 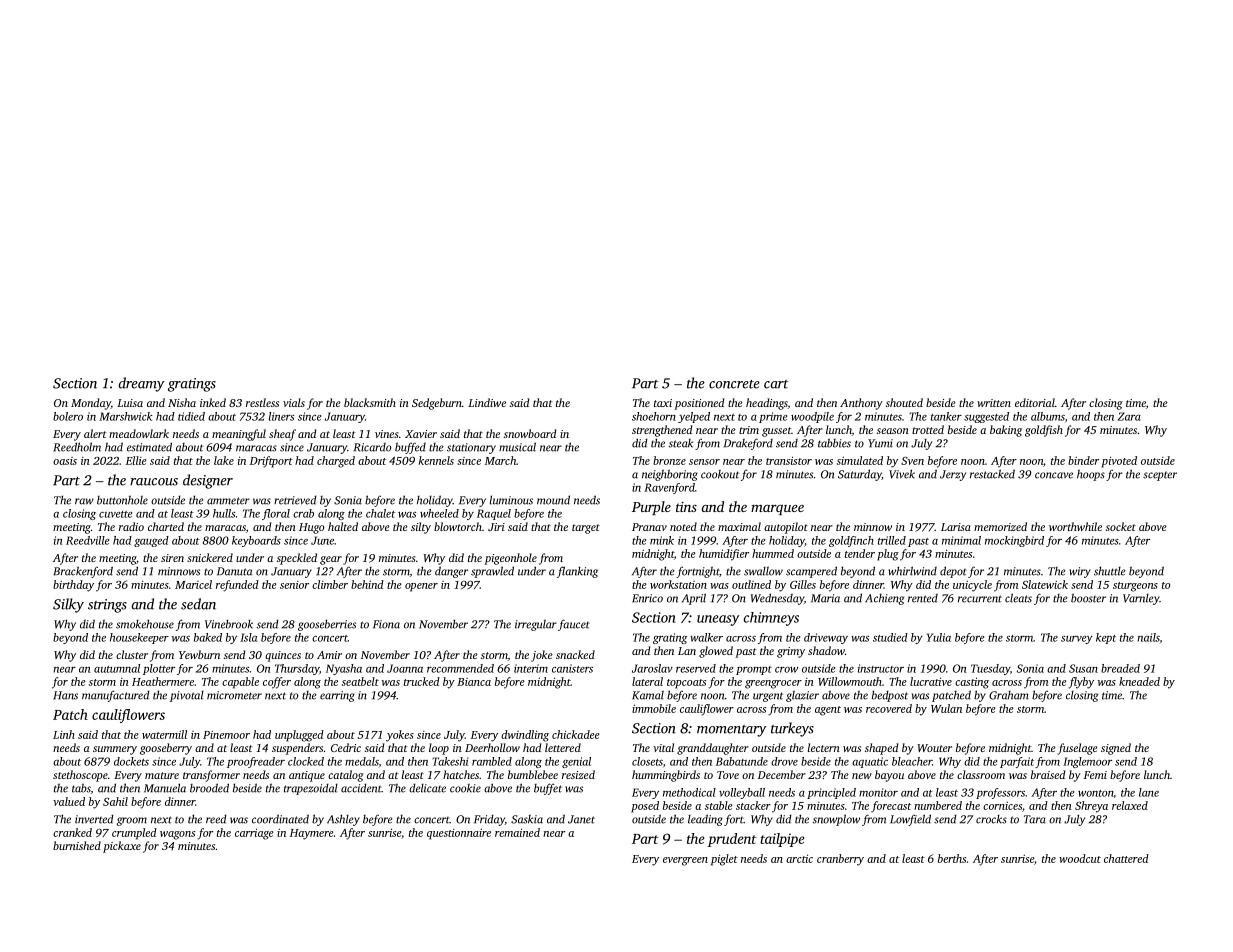 I want to click on evergreen, so click(x=685, y=861).
